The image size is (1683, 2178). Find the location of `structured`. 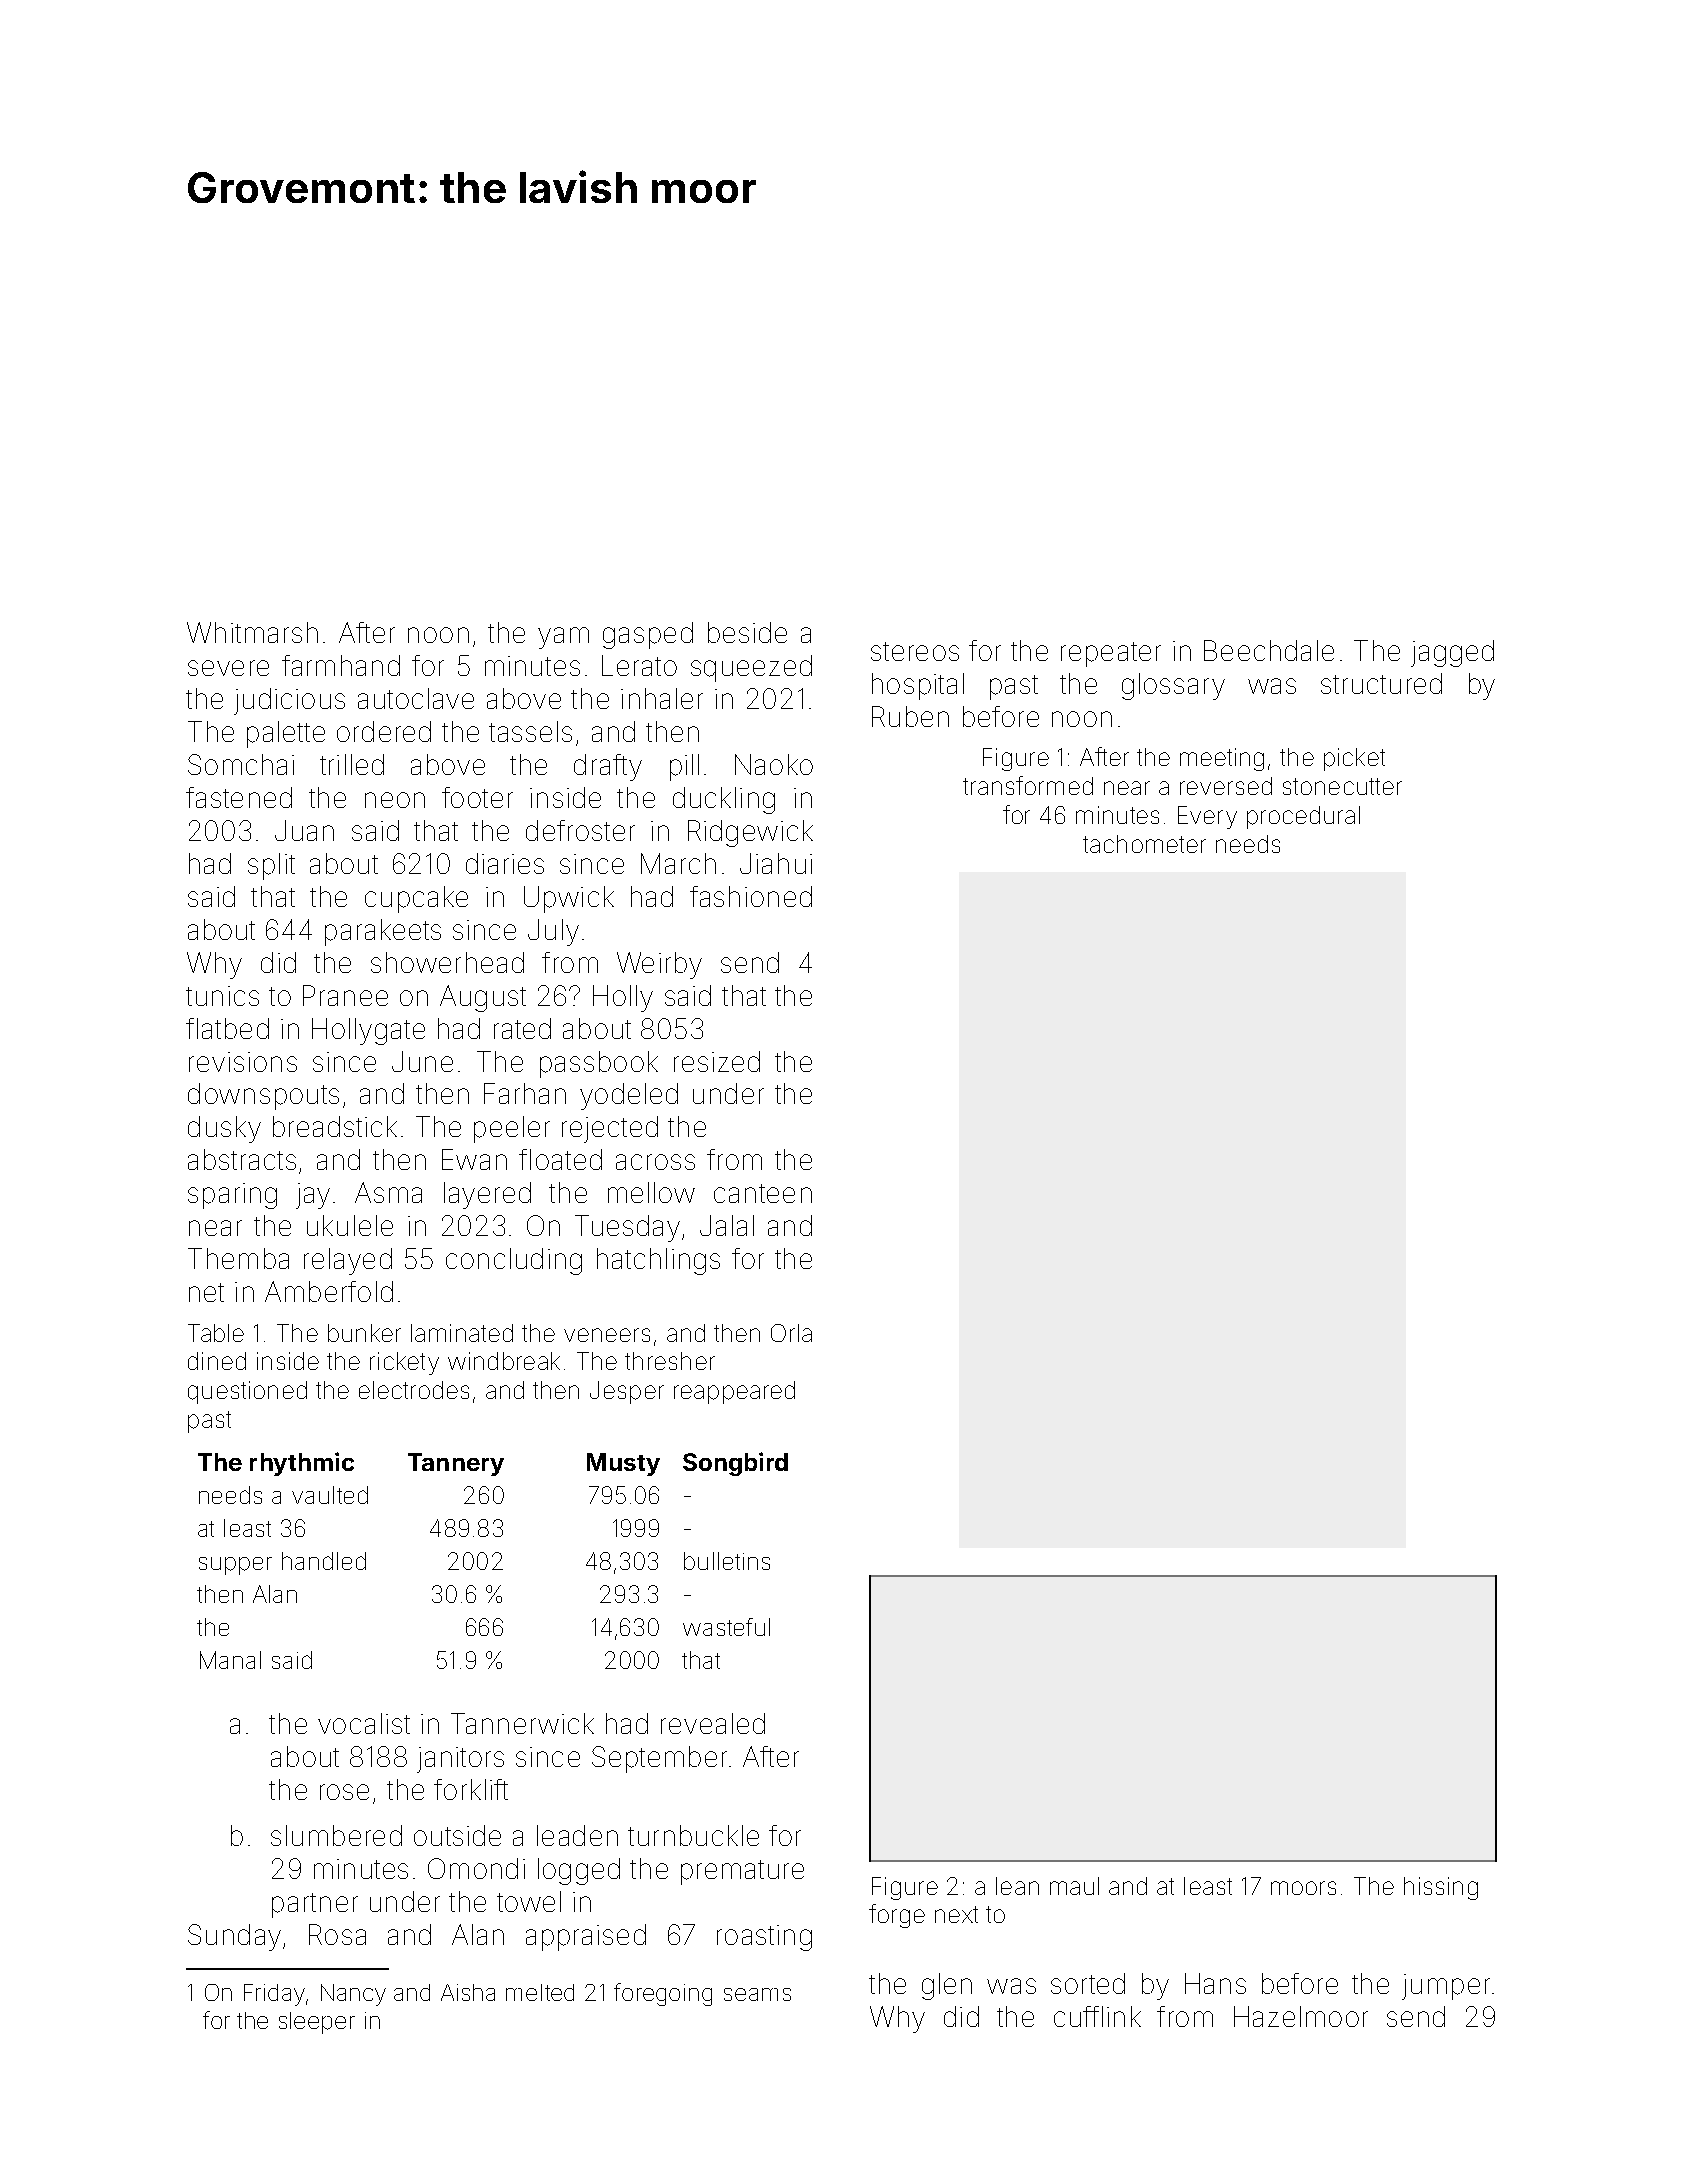

structured is located at coordinates (1381, 683).
